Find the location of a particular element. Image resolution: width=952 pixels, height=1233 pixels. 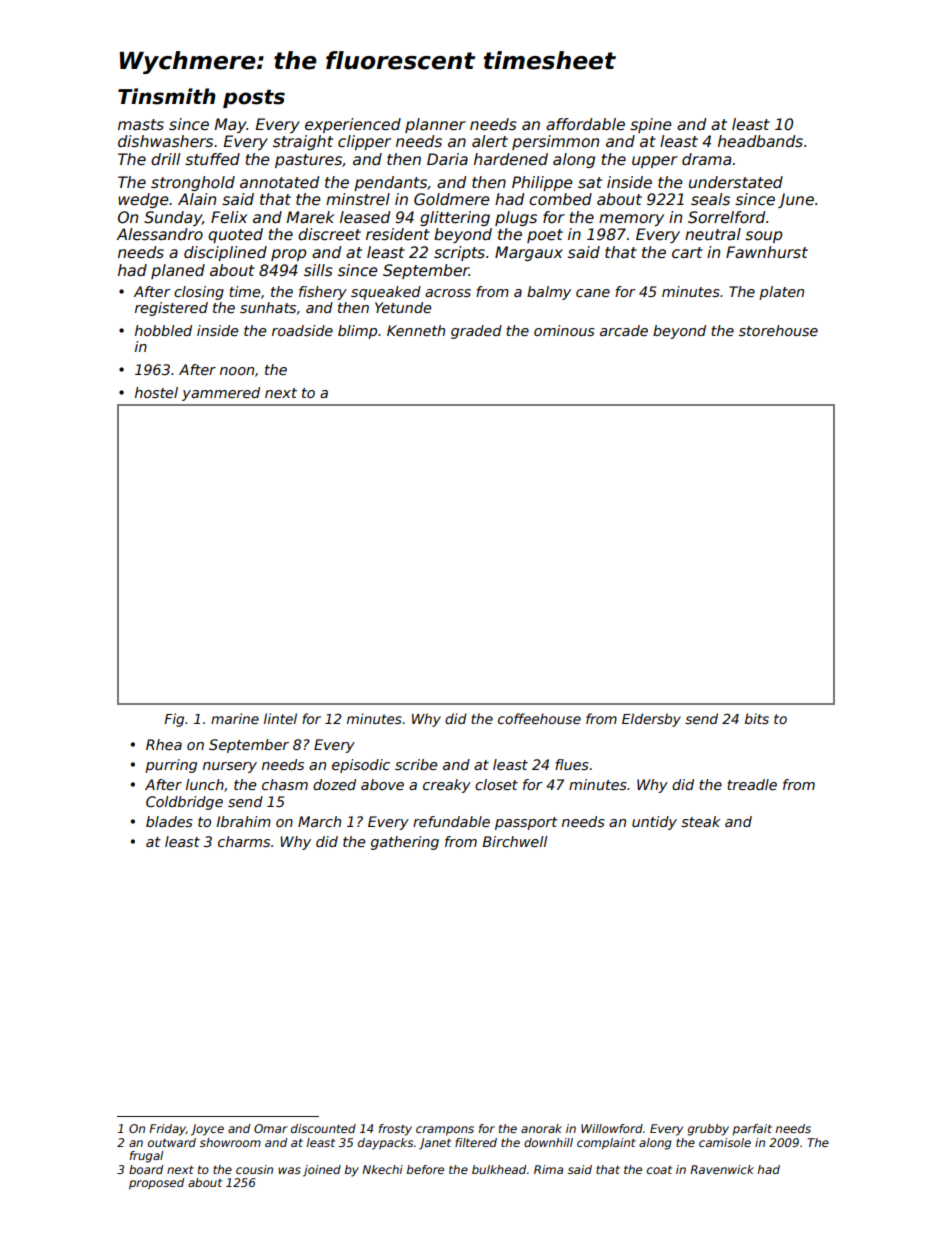

nursery is located at coordinates (230, 767).
